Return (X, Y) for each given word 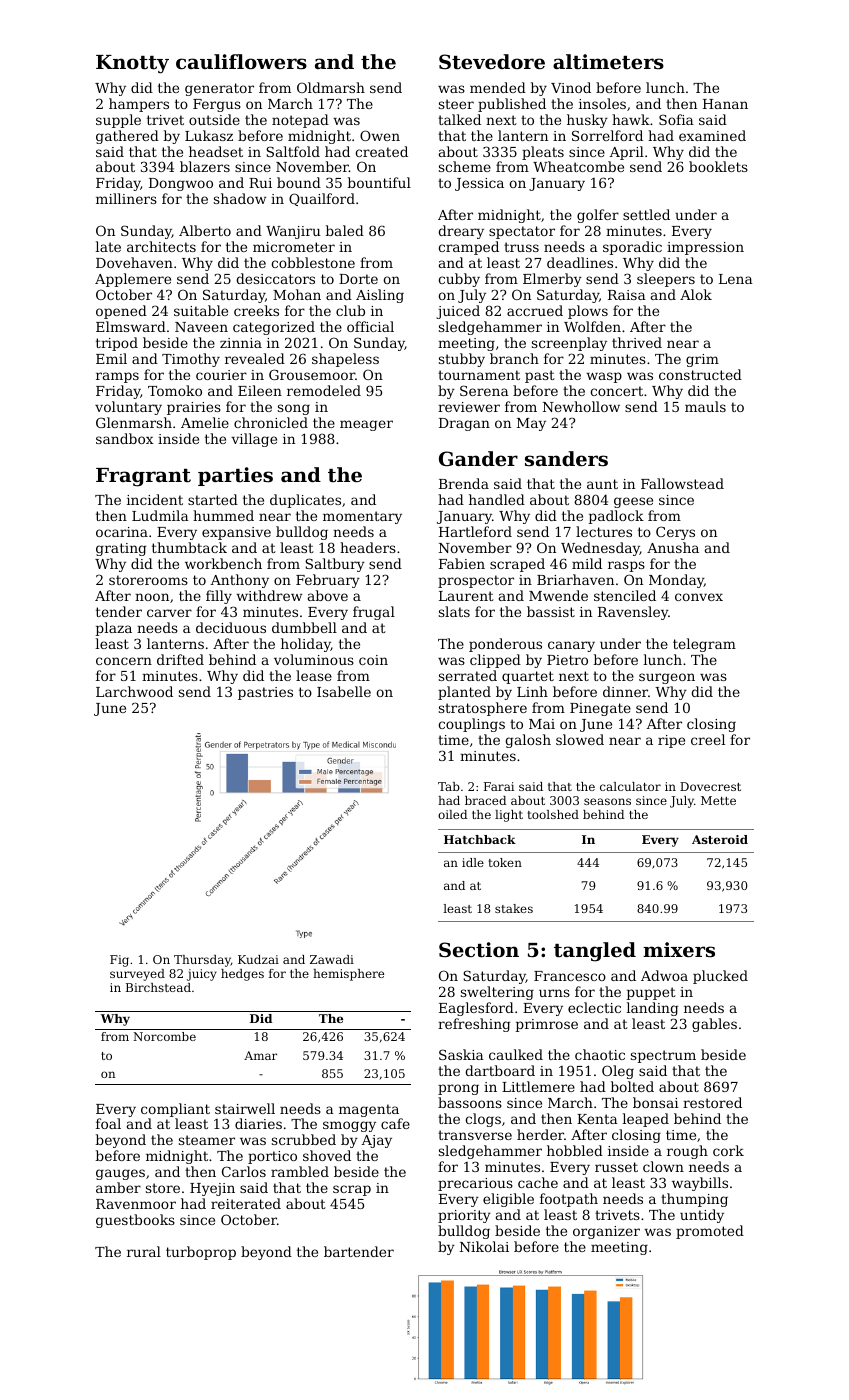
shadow (240, 198)
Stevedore (492, 62)
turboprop (201, 1253)
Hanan (725, 104)
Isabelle (344, 691)
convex (699, 597)
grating (121, 549)
